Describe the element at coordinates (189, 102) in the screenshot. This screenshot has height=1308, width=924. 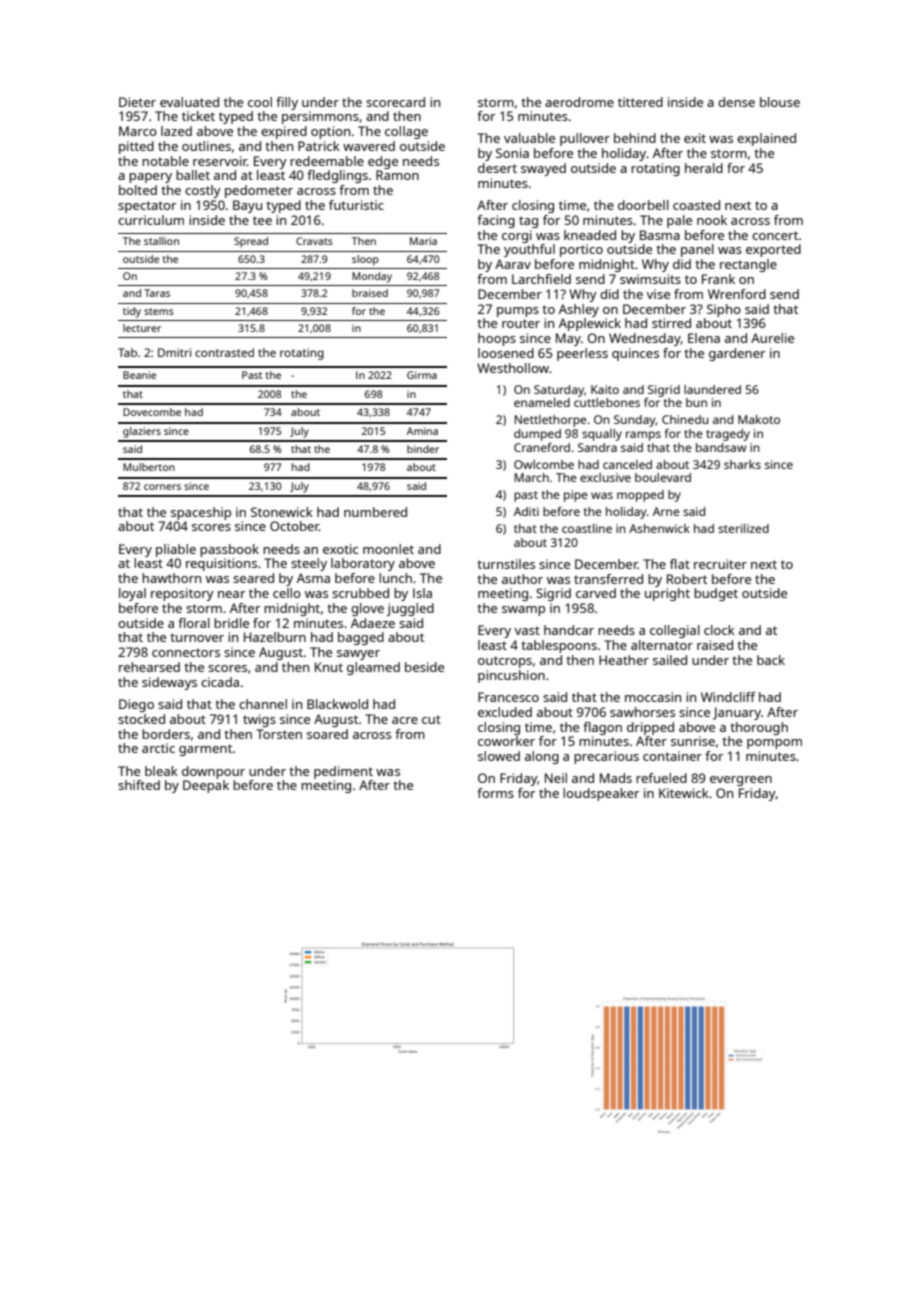
I see `evaluated` at that location.
